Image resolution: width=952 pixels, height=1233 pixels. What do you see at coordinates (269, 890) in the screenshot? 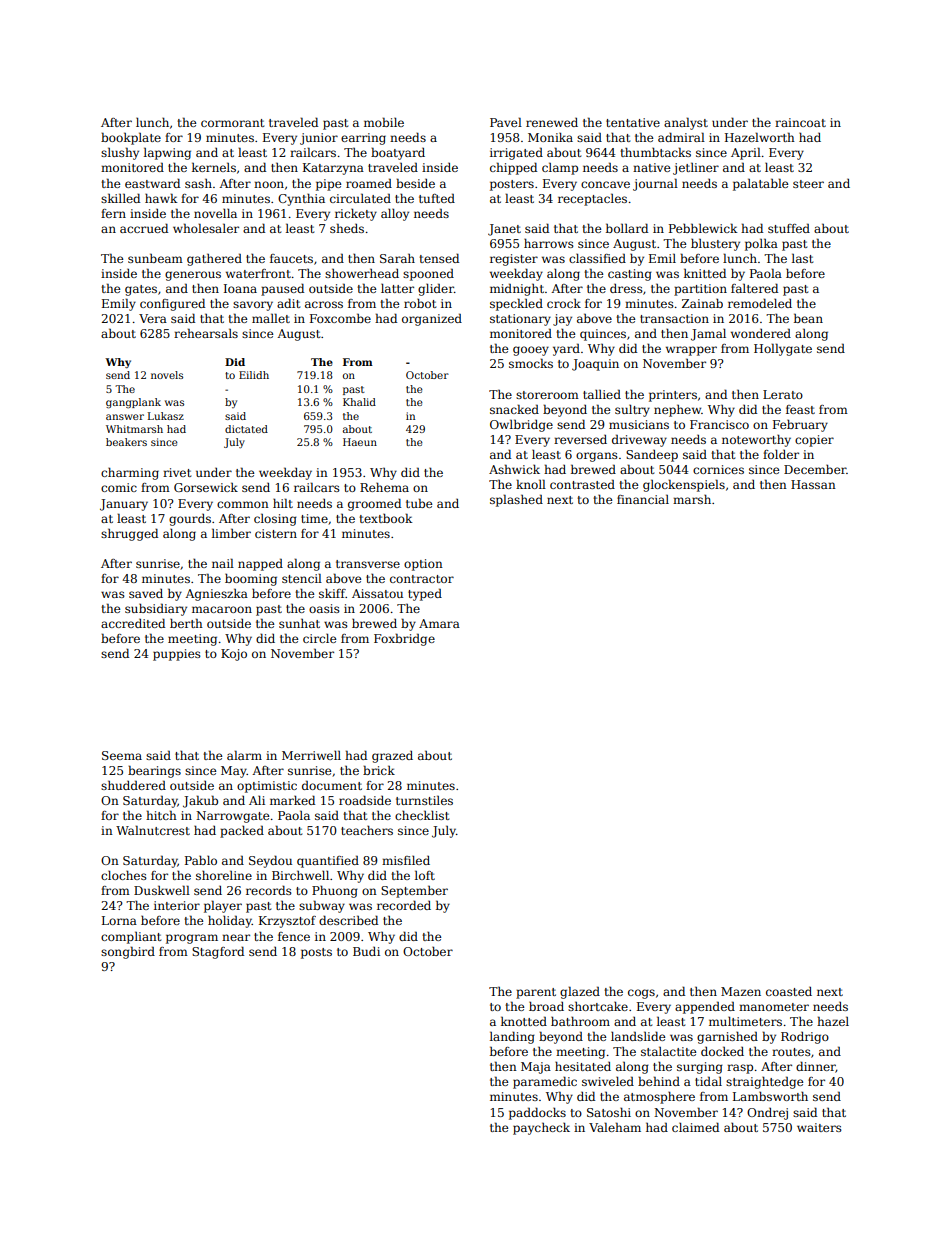
I see `records` at bounding box center [269, 890].
